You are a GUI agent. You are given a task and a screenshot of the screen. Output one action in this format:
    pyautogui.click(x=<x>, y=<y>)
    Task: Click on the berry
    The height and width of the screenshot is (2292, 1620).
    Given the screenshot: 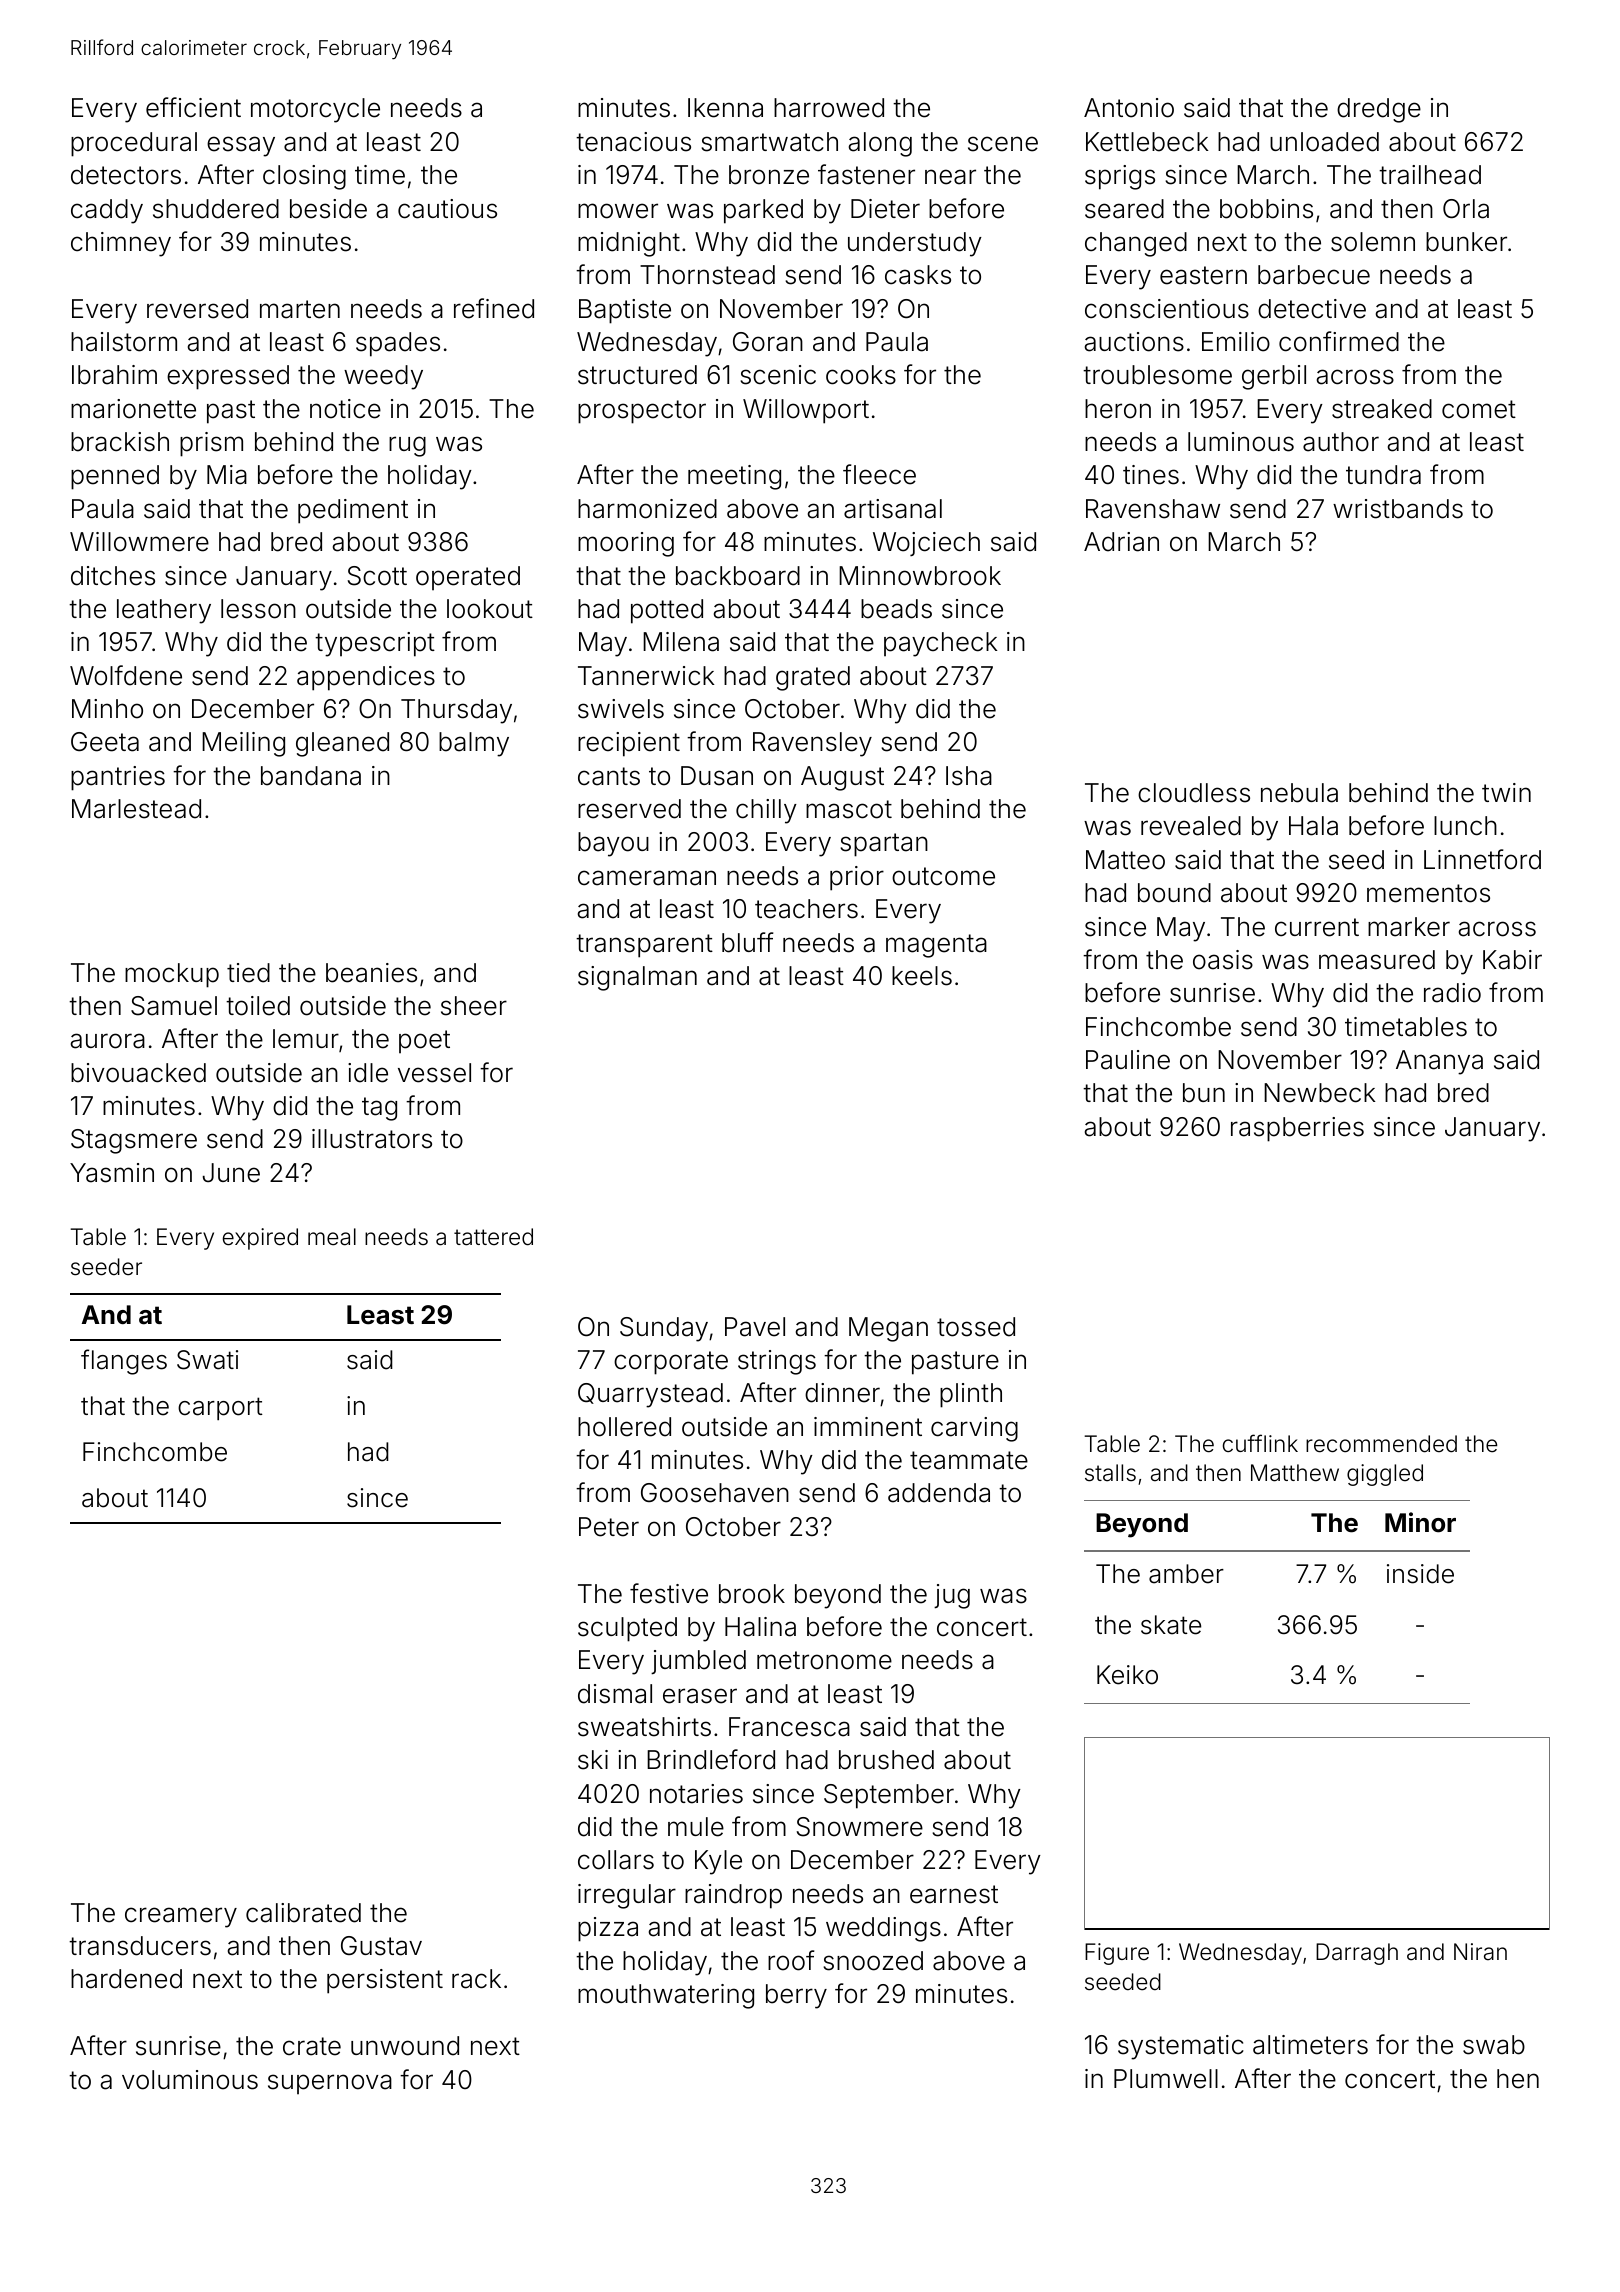 What is the action you would take?
    pyautogui.click(x=796, y=1996)
